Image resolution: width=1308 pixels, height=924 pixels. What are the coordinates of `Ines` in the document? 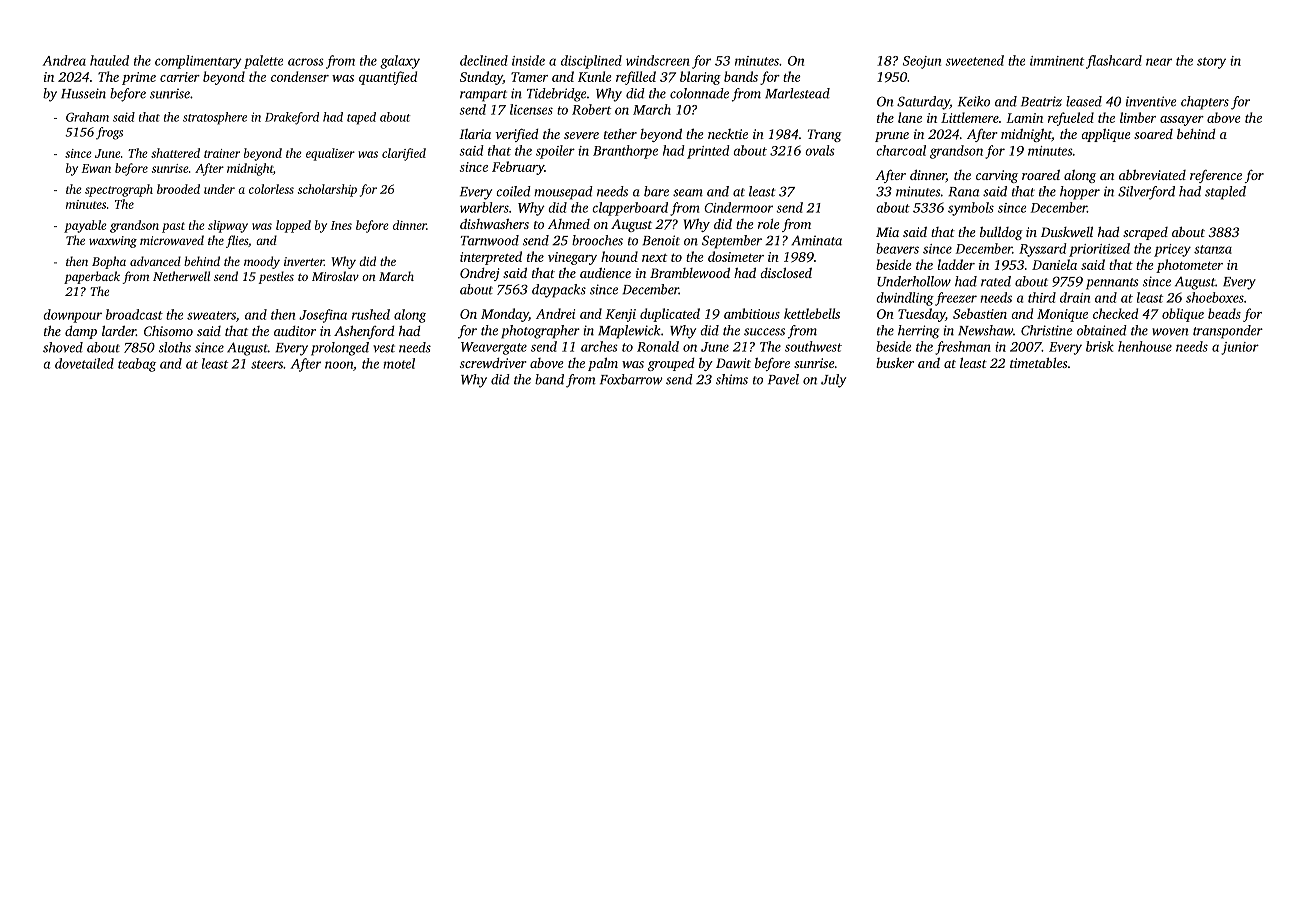 It's located at (341, 225).
